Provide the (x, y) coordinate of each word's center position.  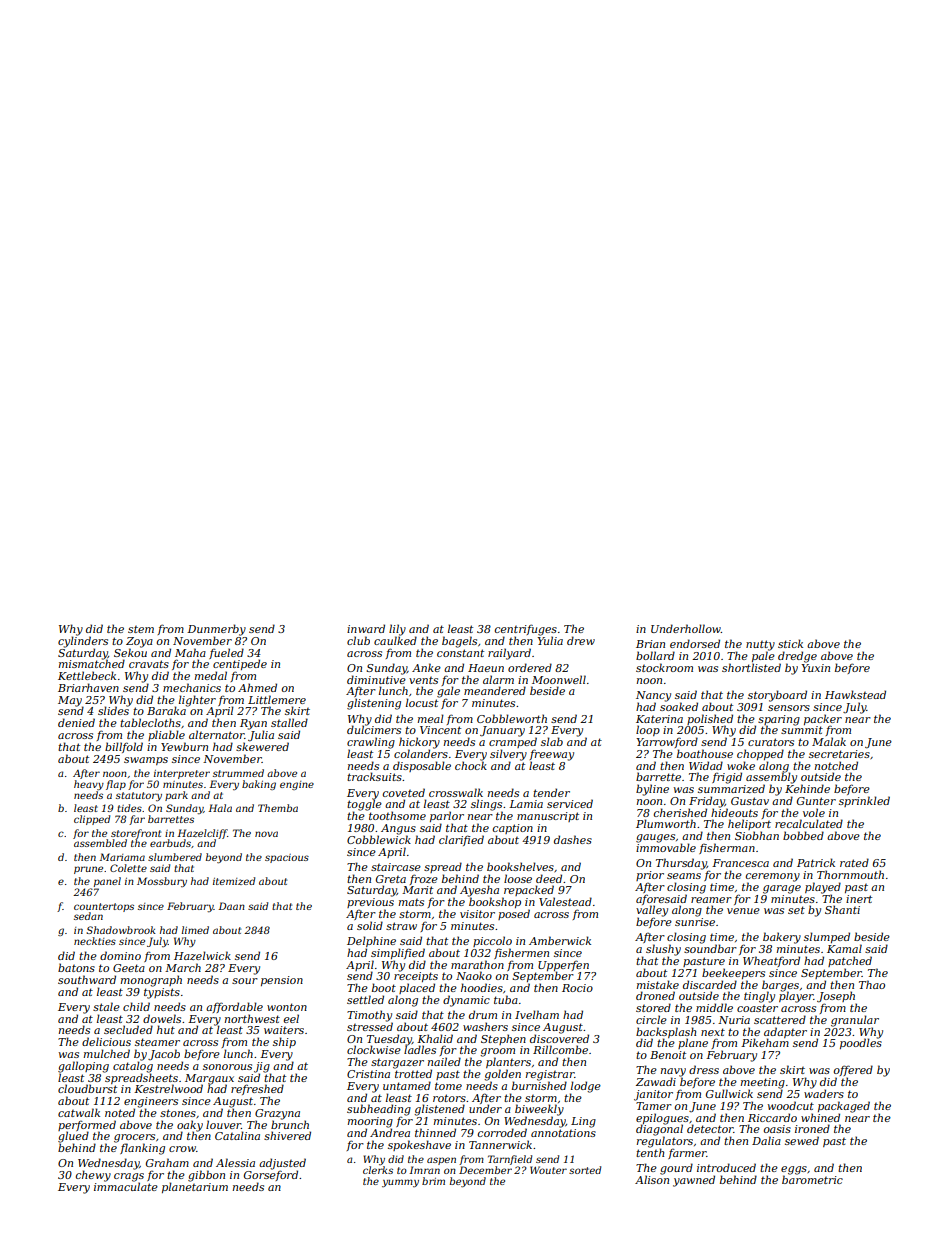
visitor (477, 914)
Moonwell (559, 679)
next (713, 1032)
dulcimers (374, 729)
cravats (149, 664)
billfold (124, 747)
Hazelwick (202, 955)
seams (684, 876)
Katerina (659, 719)
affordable (234, 1007)
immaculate (126, 1186)
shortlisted (751, 667)
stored (653, 1007)
